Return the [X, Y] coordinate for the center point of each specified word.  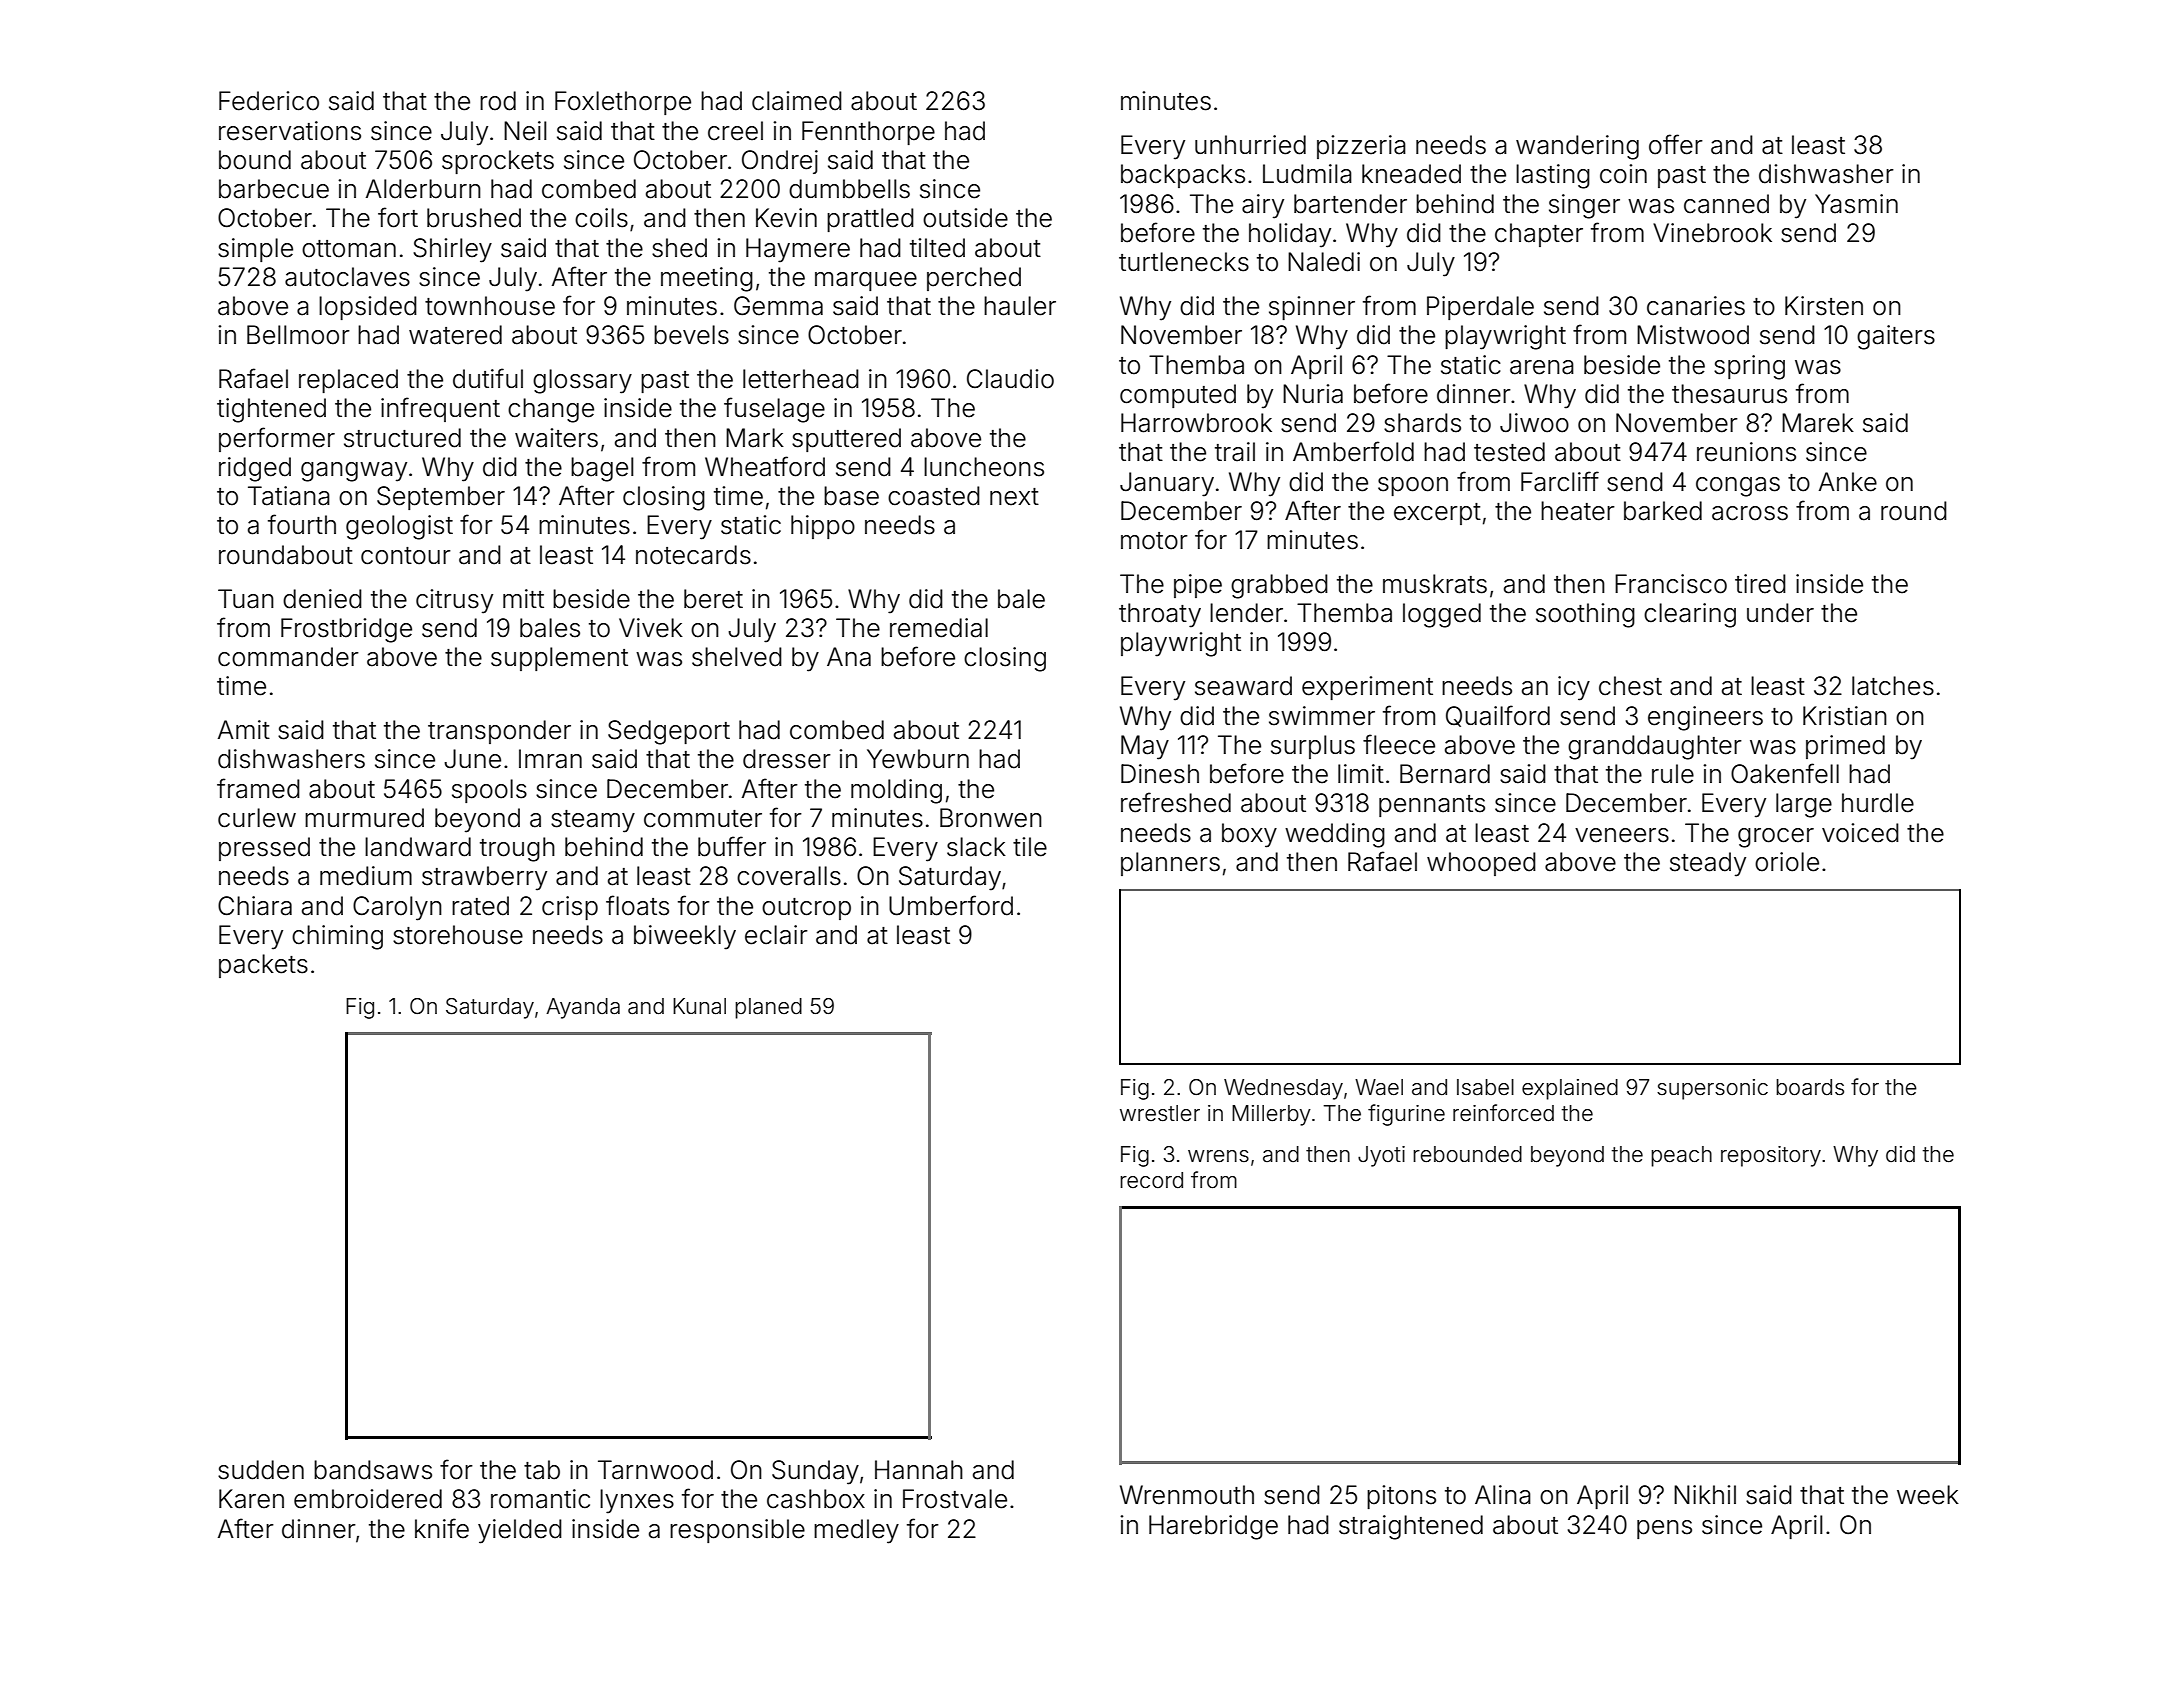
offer [1676, 144]
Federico [269, 101]
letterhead [801, 379]
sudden [261, 1470]
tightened [271, 410]
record [1151, 1180]
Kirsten [1824, 306]
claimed [797, 101]
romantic [540, 1499]
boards [1810, 1087]
